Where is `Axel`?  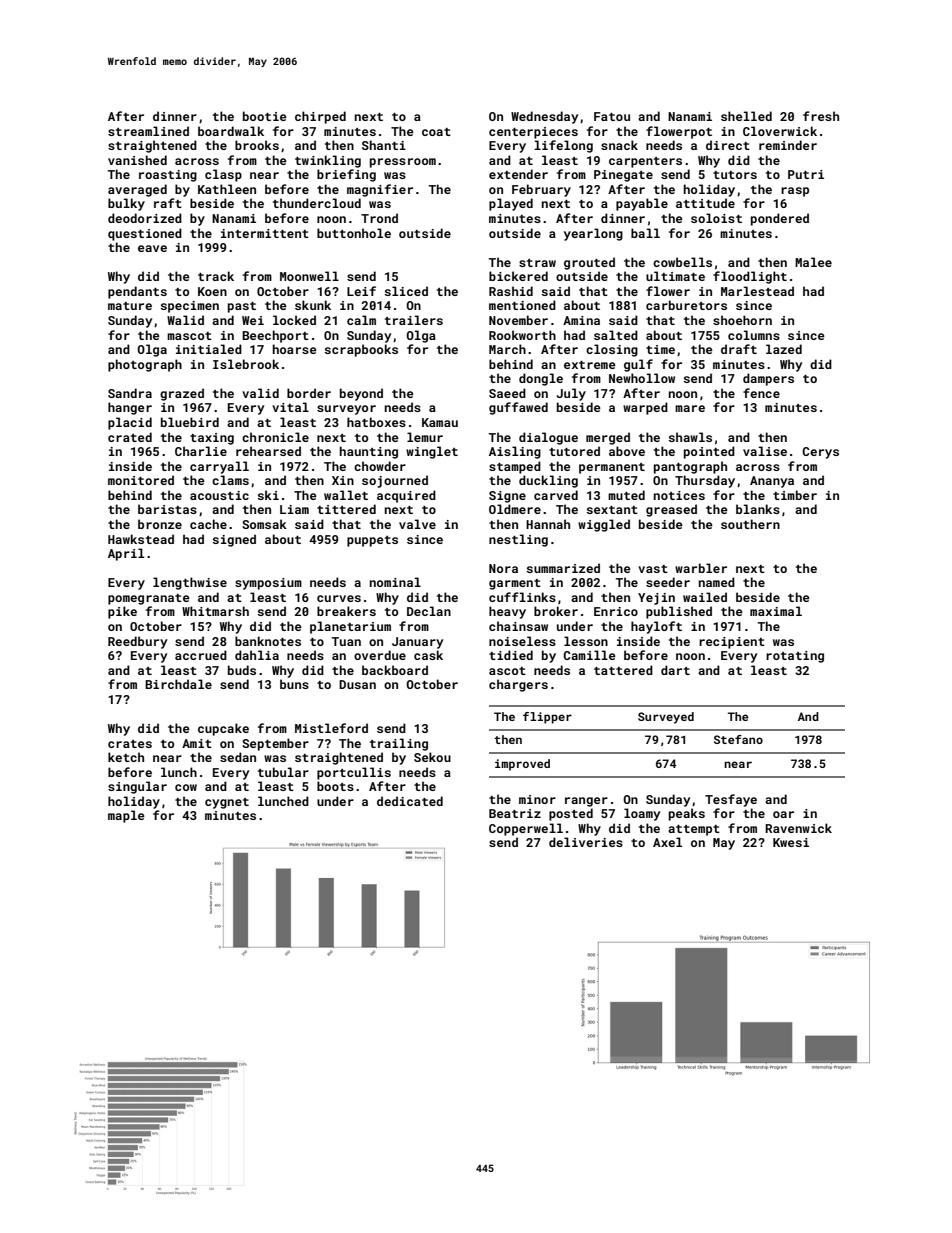 Axel is located at coordinates (667, 842).
